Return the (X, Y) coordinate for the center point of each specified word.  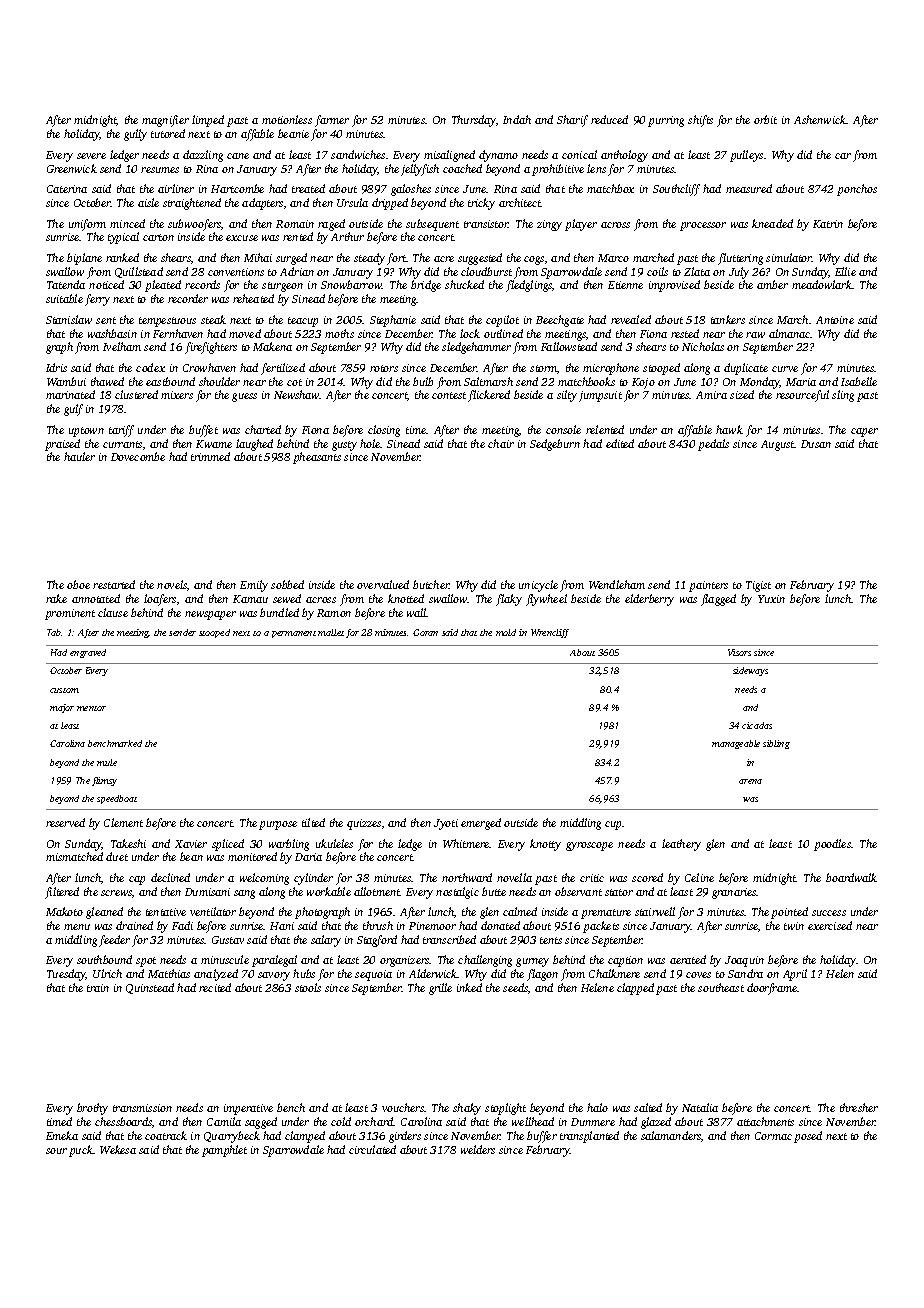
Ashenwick (820, 119)
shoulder (219, 381)
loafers (160, 600)
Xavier (191, 844)
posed (808, 1137)
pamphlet (224, 1151)
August (777, 445)
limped (208, 121)
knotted (406, 598)
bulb (423, 381)
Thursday (474, 121)
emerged (481, 824)
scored (647, 877)
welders (478, 1149)
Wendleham (617, 584)
